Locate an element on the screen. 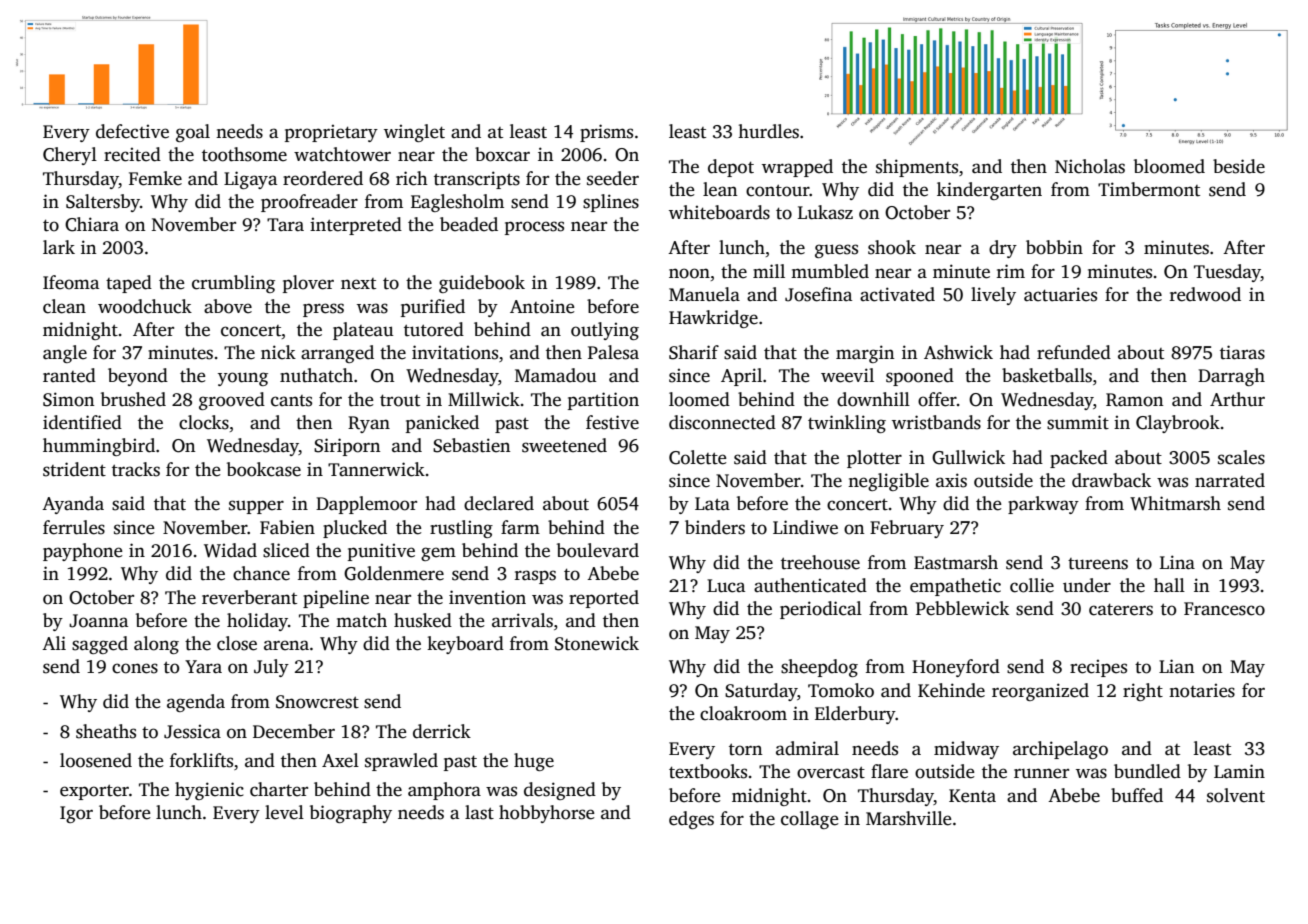  seeder is located at coordinates (613, 178).
